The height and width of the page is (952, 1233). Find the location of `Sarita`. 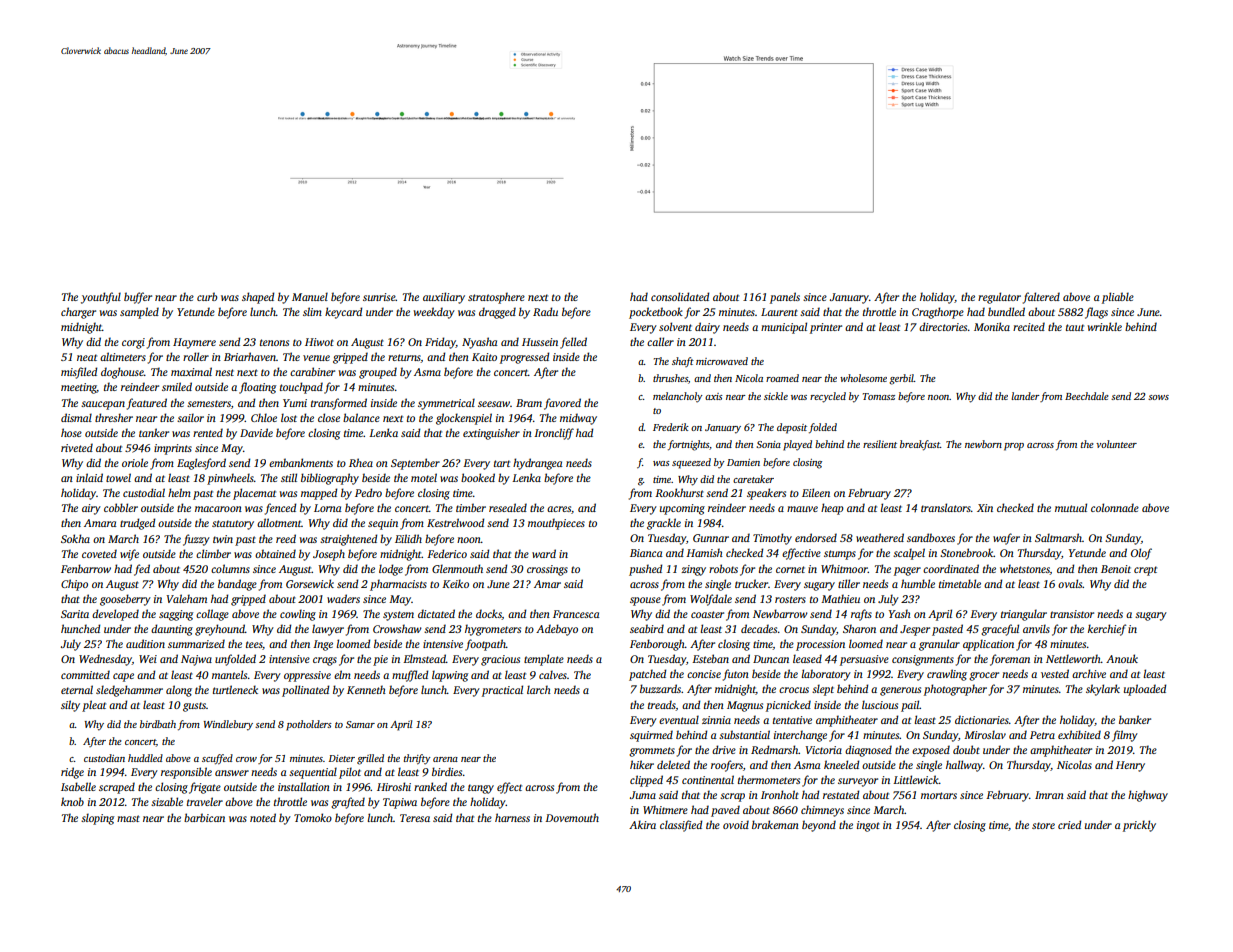

Sarita is located at coordinates (75, 614).
